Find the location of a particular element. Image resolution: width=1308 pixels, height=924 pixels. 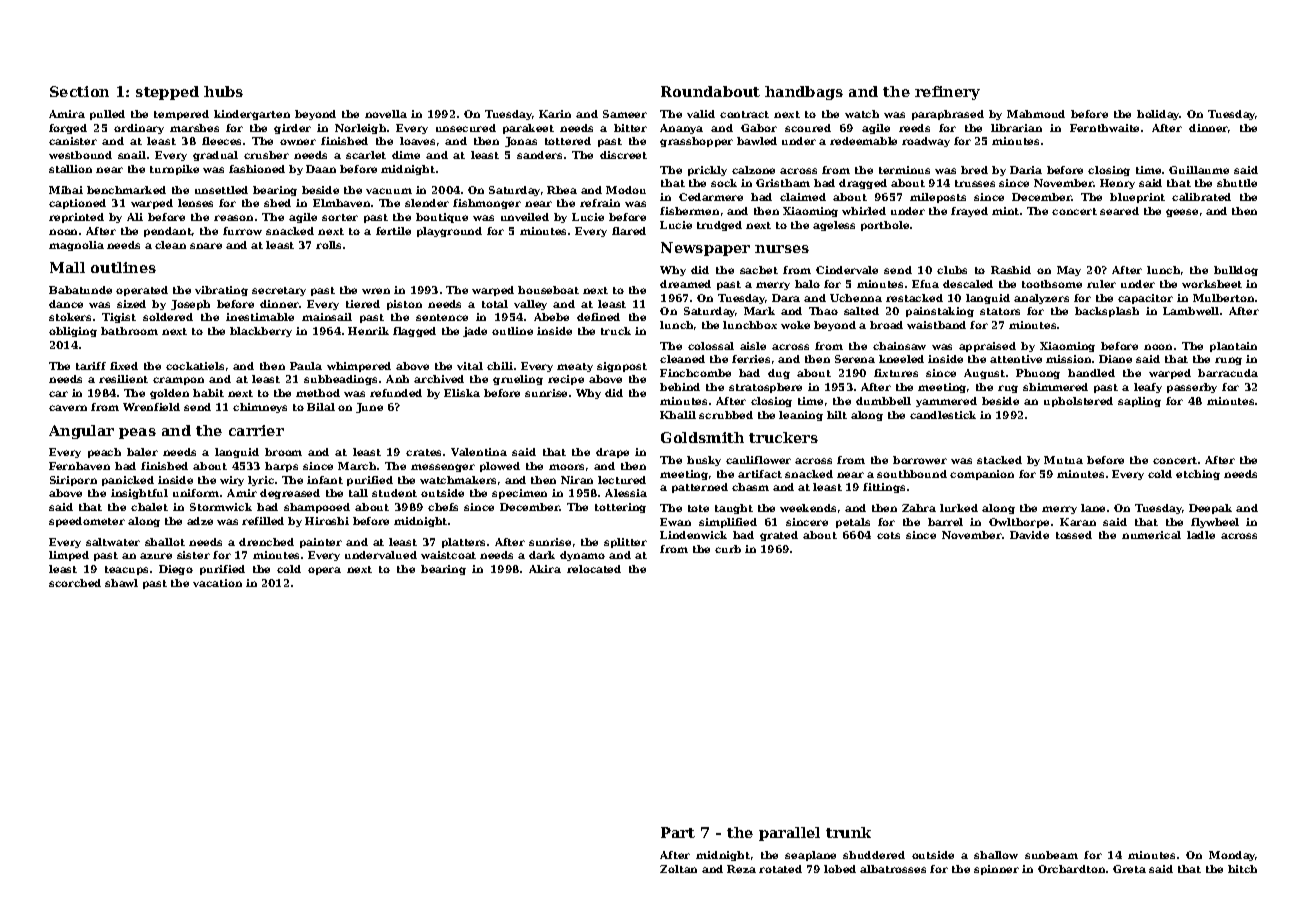

drenched is located at coordinates (266, 542).
